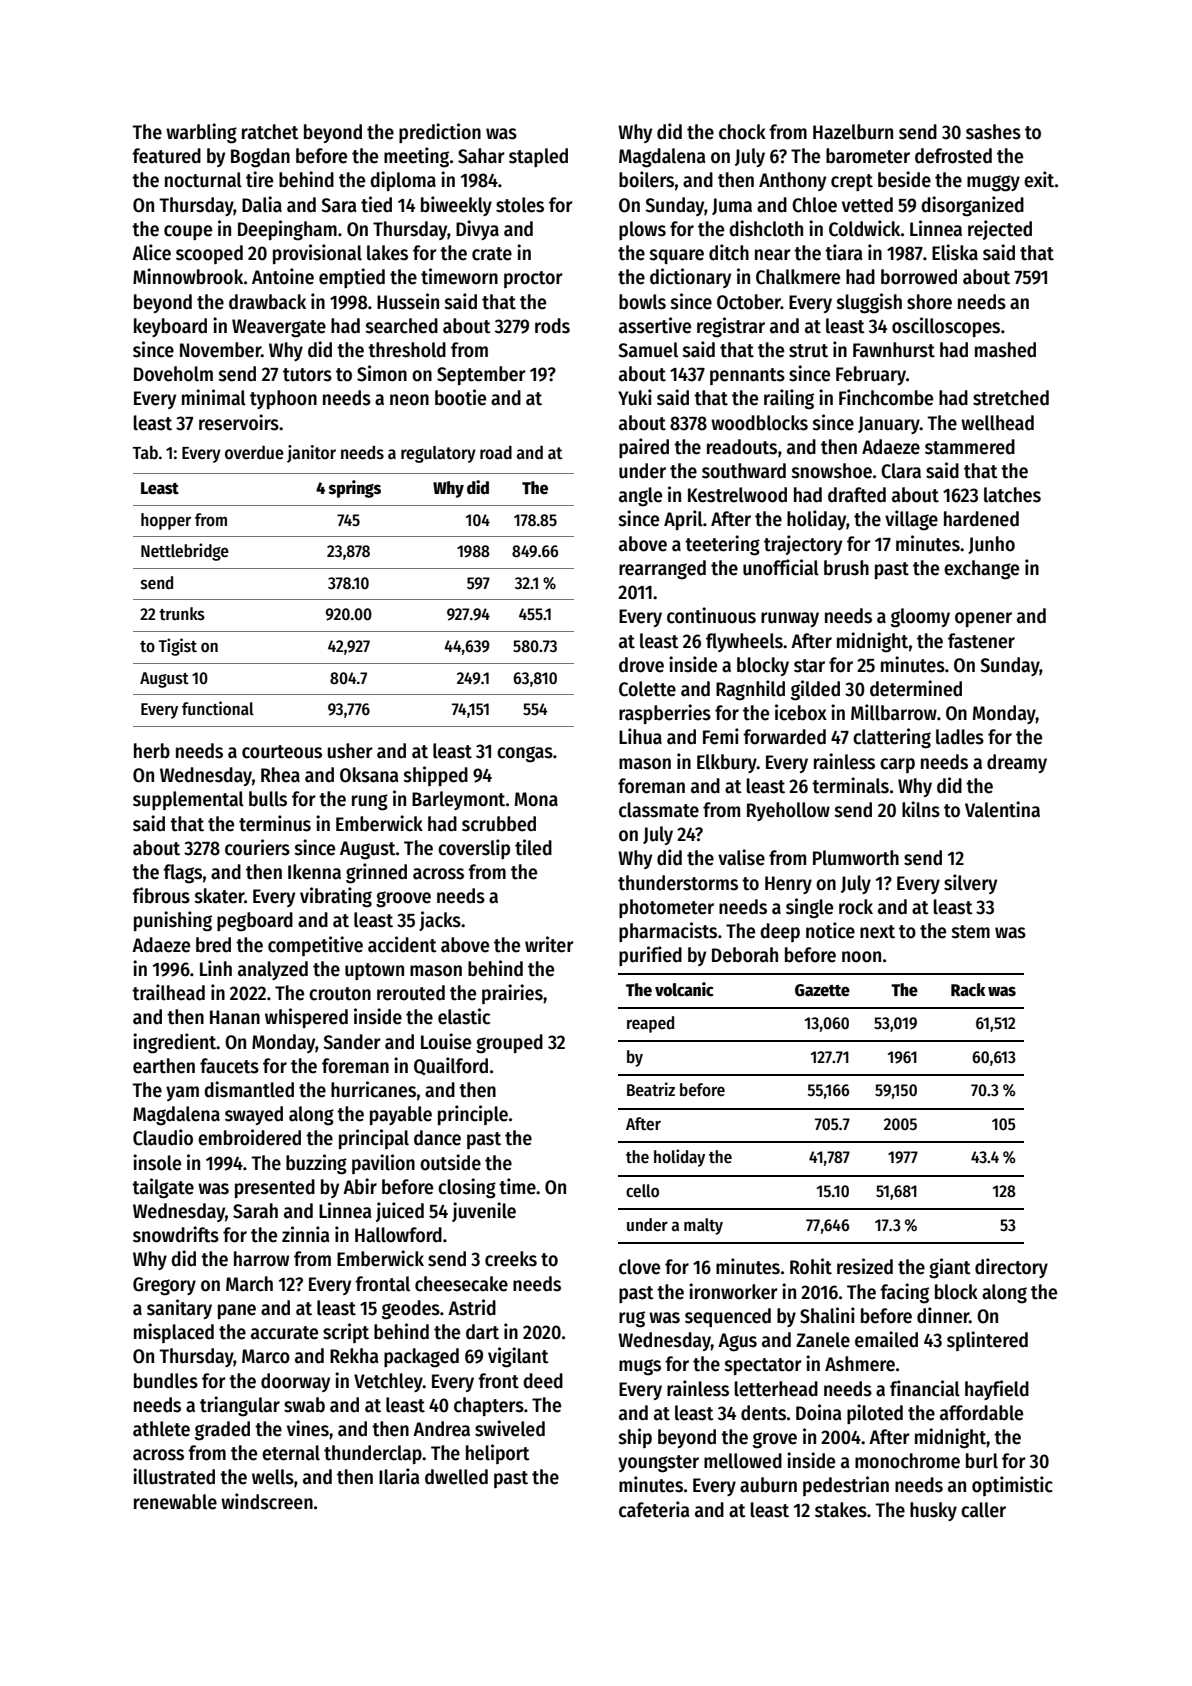 The height and width of the screenshot is (1686, 1192). What do you see at coordinates (175, 1502) in the screenshot?
I see `renewable` at bounding box center [175, 1502].
